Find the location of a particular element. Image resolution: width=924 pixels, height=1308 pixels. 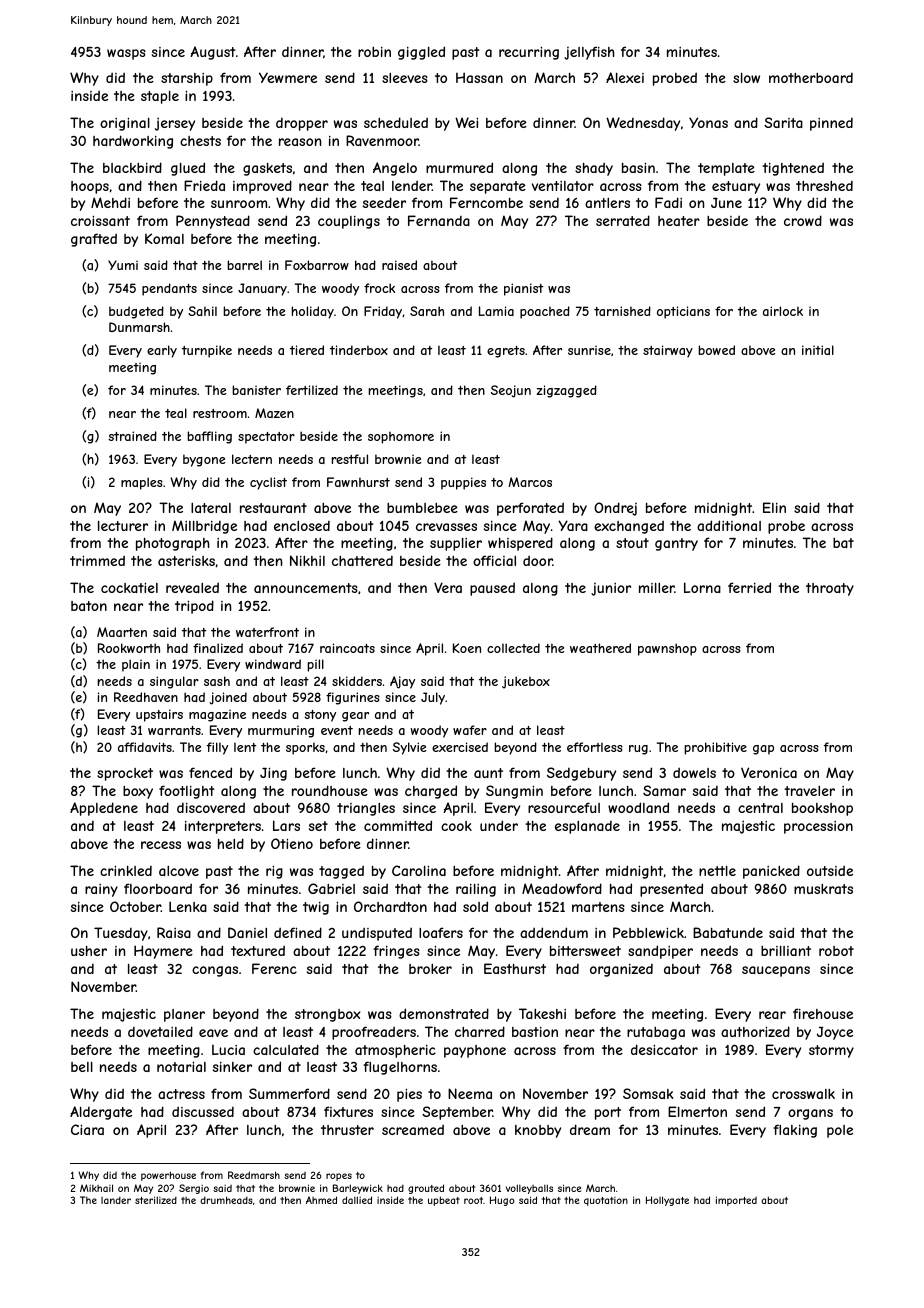

Mazen is located at coordinates (274, 413).
